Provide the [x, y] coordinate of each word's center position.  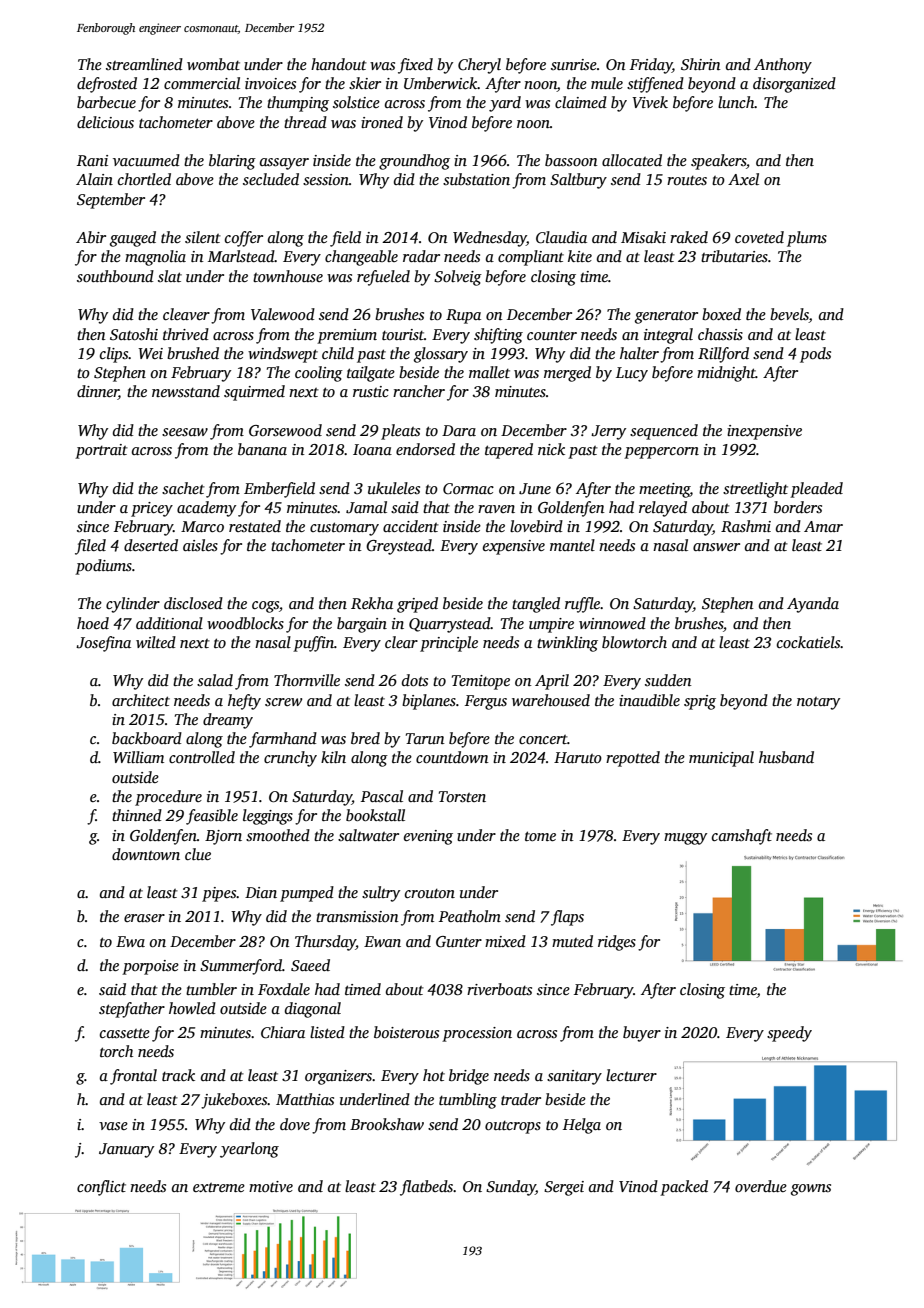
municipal [721, 759]
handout [339, 64]
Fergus [486, 702]
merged [567, 374]
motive [271, 1186]
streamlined [144, 64]
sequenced [664, 432]
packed [684, 1188]
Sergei [564, 1188]
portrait [101, 451]
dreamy [228, 721]
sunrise [574, 64]
